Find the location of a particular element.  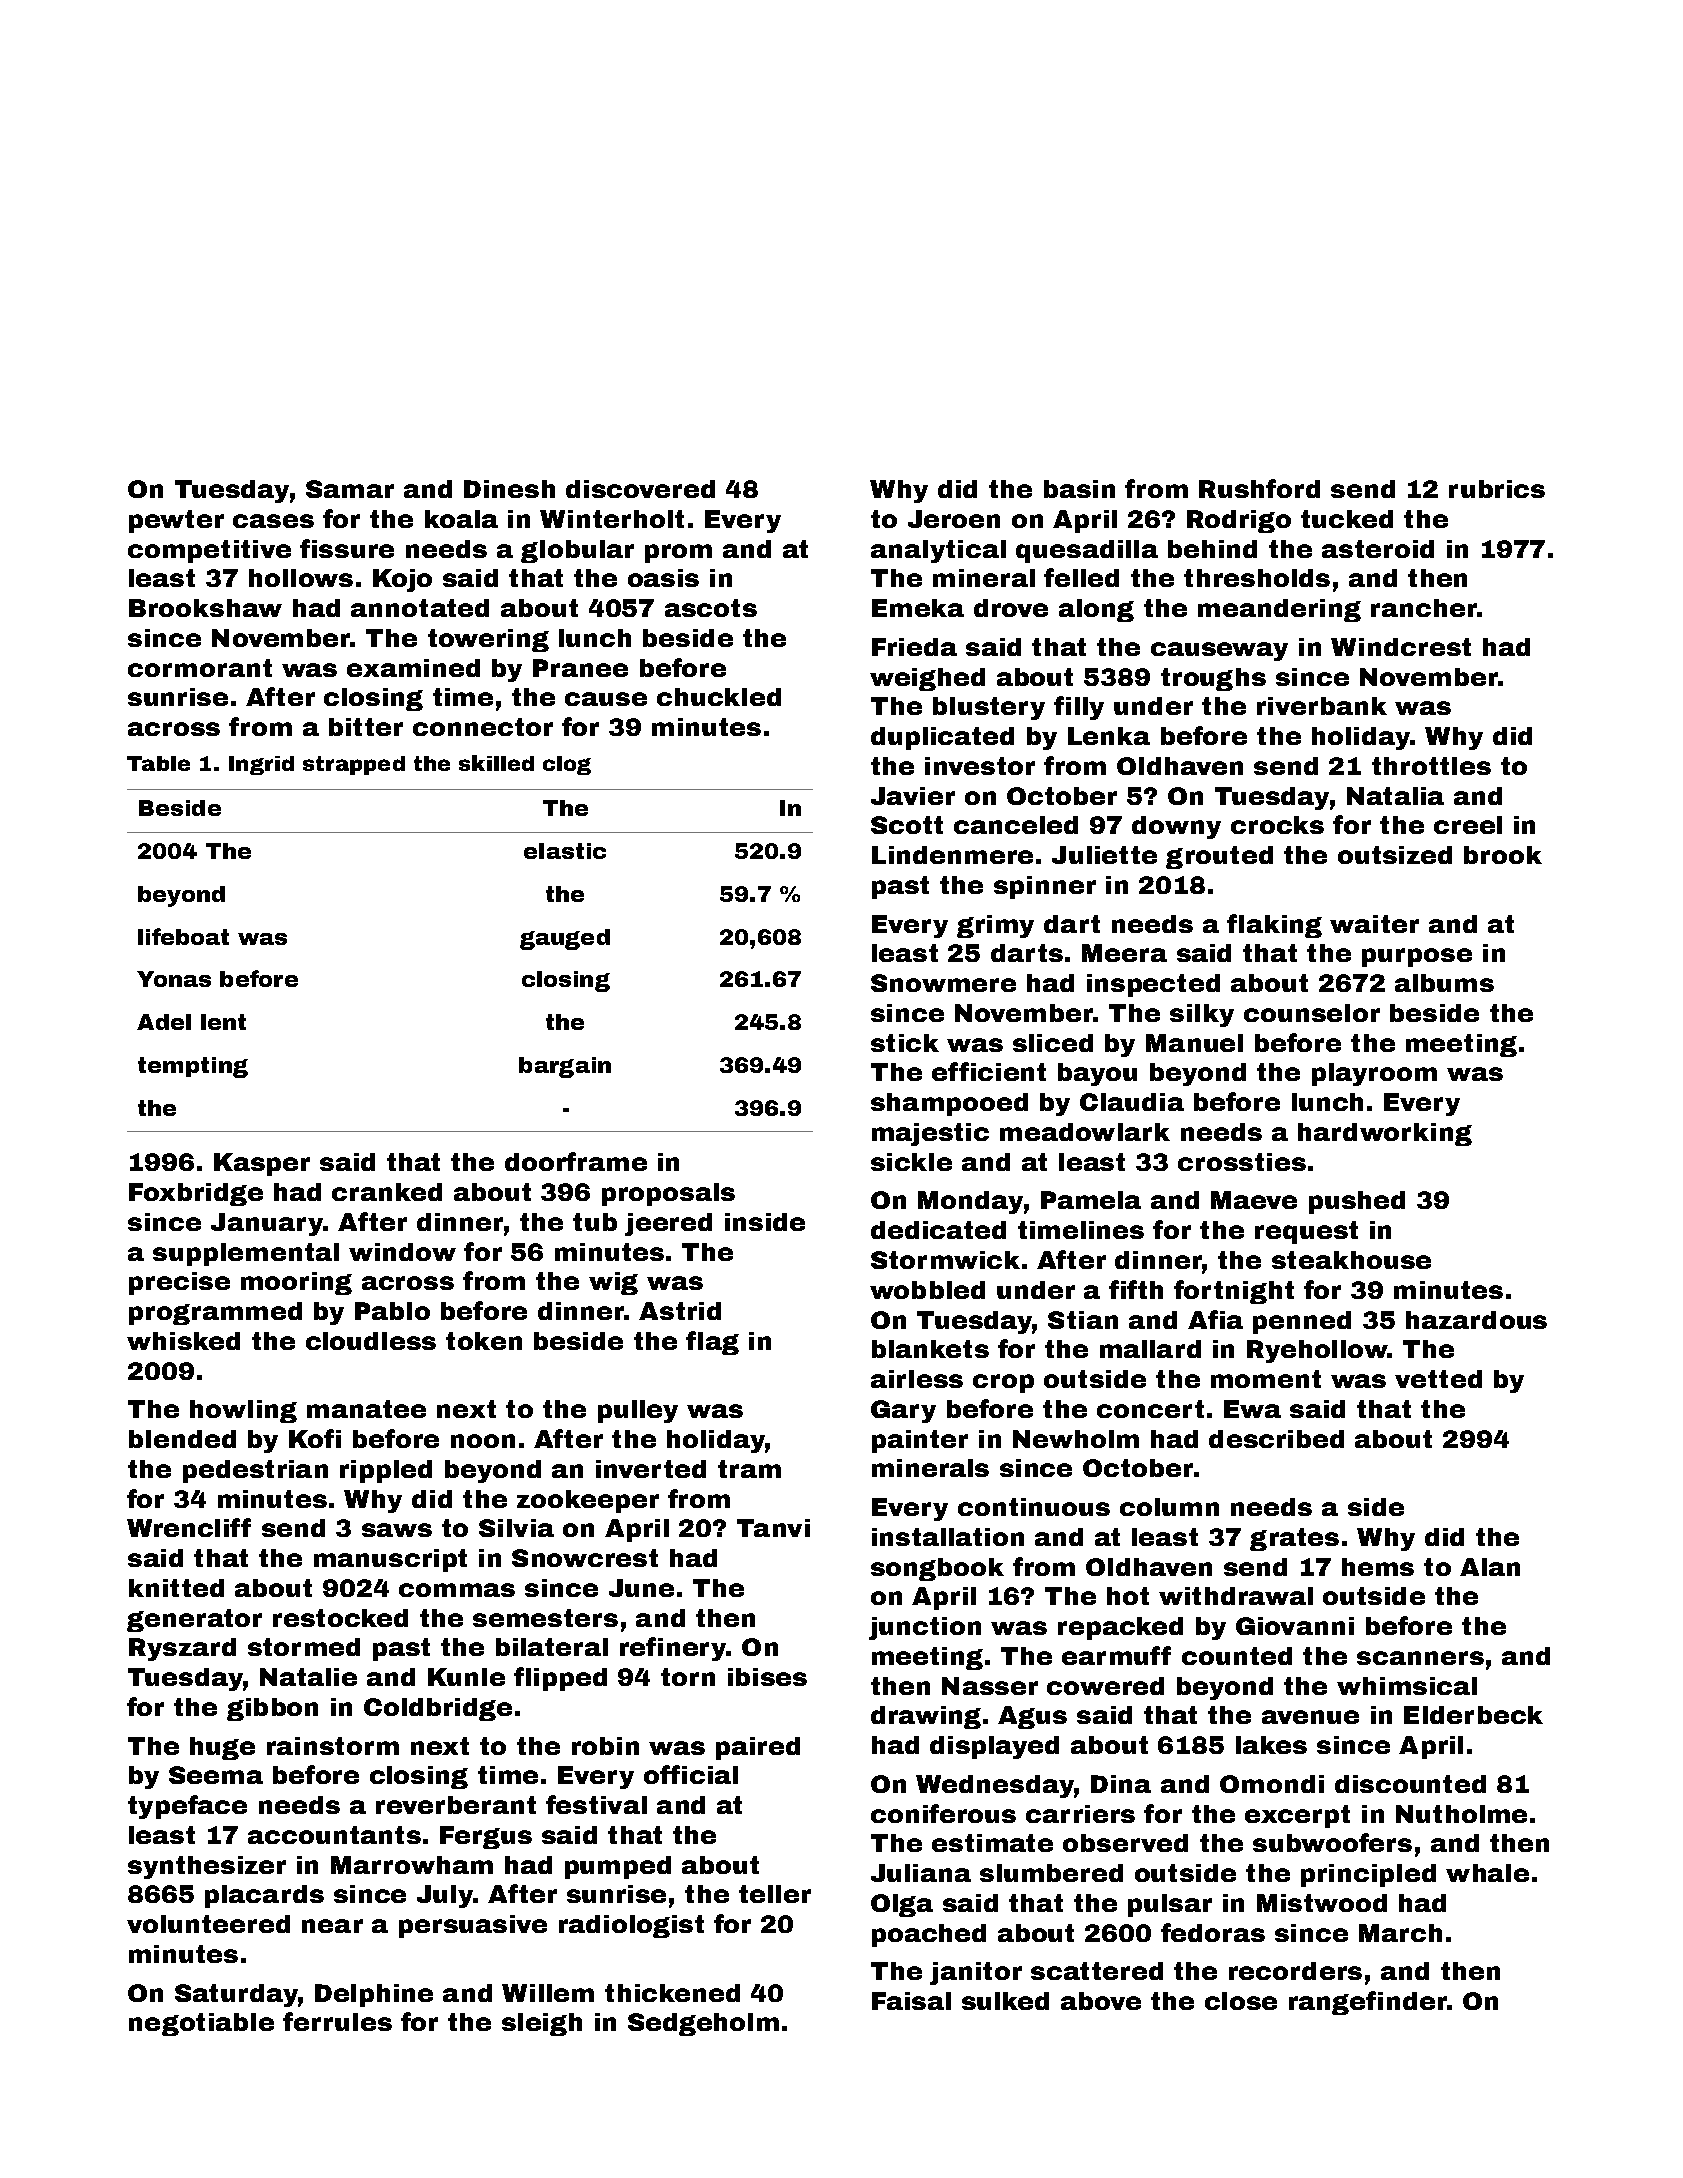

column is located at coordinates (1169, 1507).
